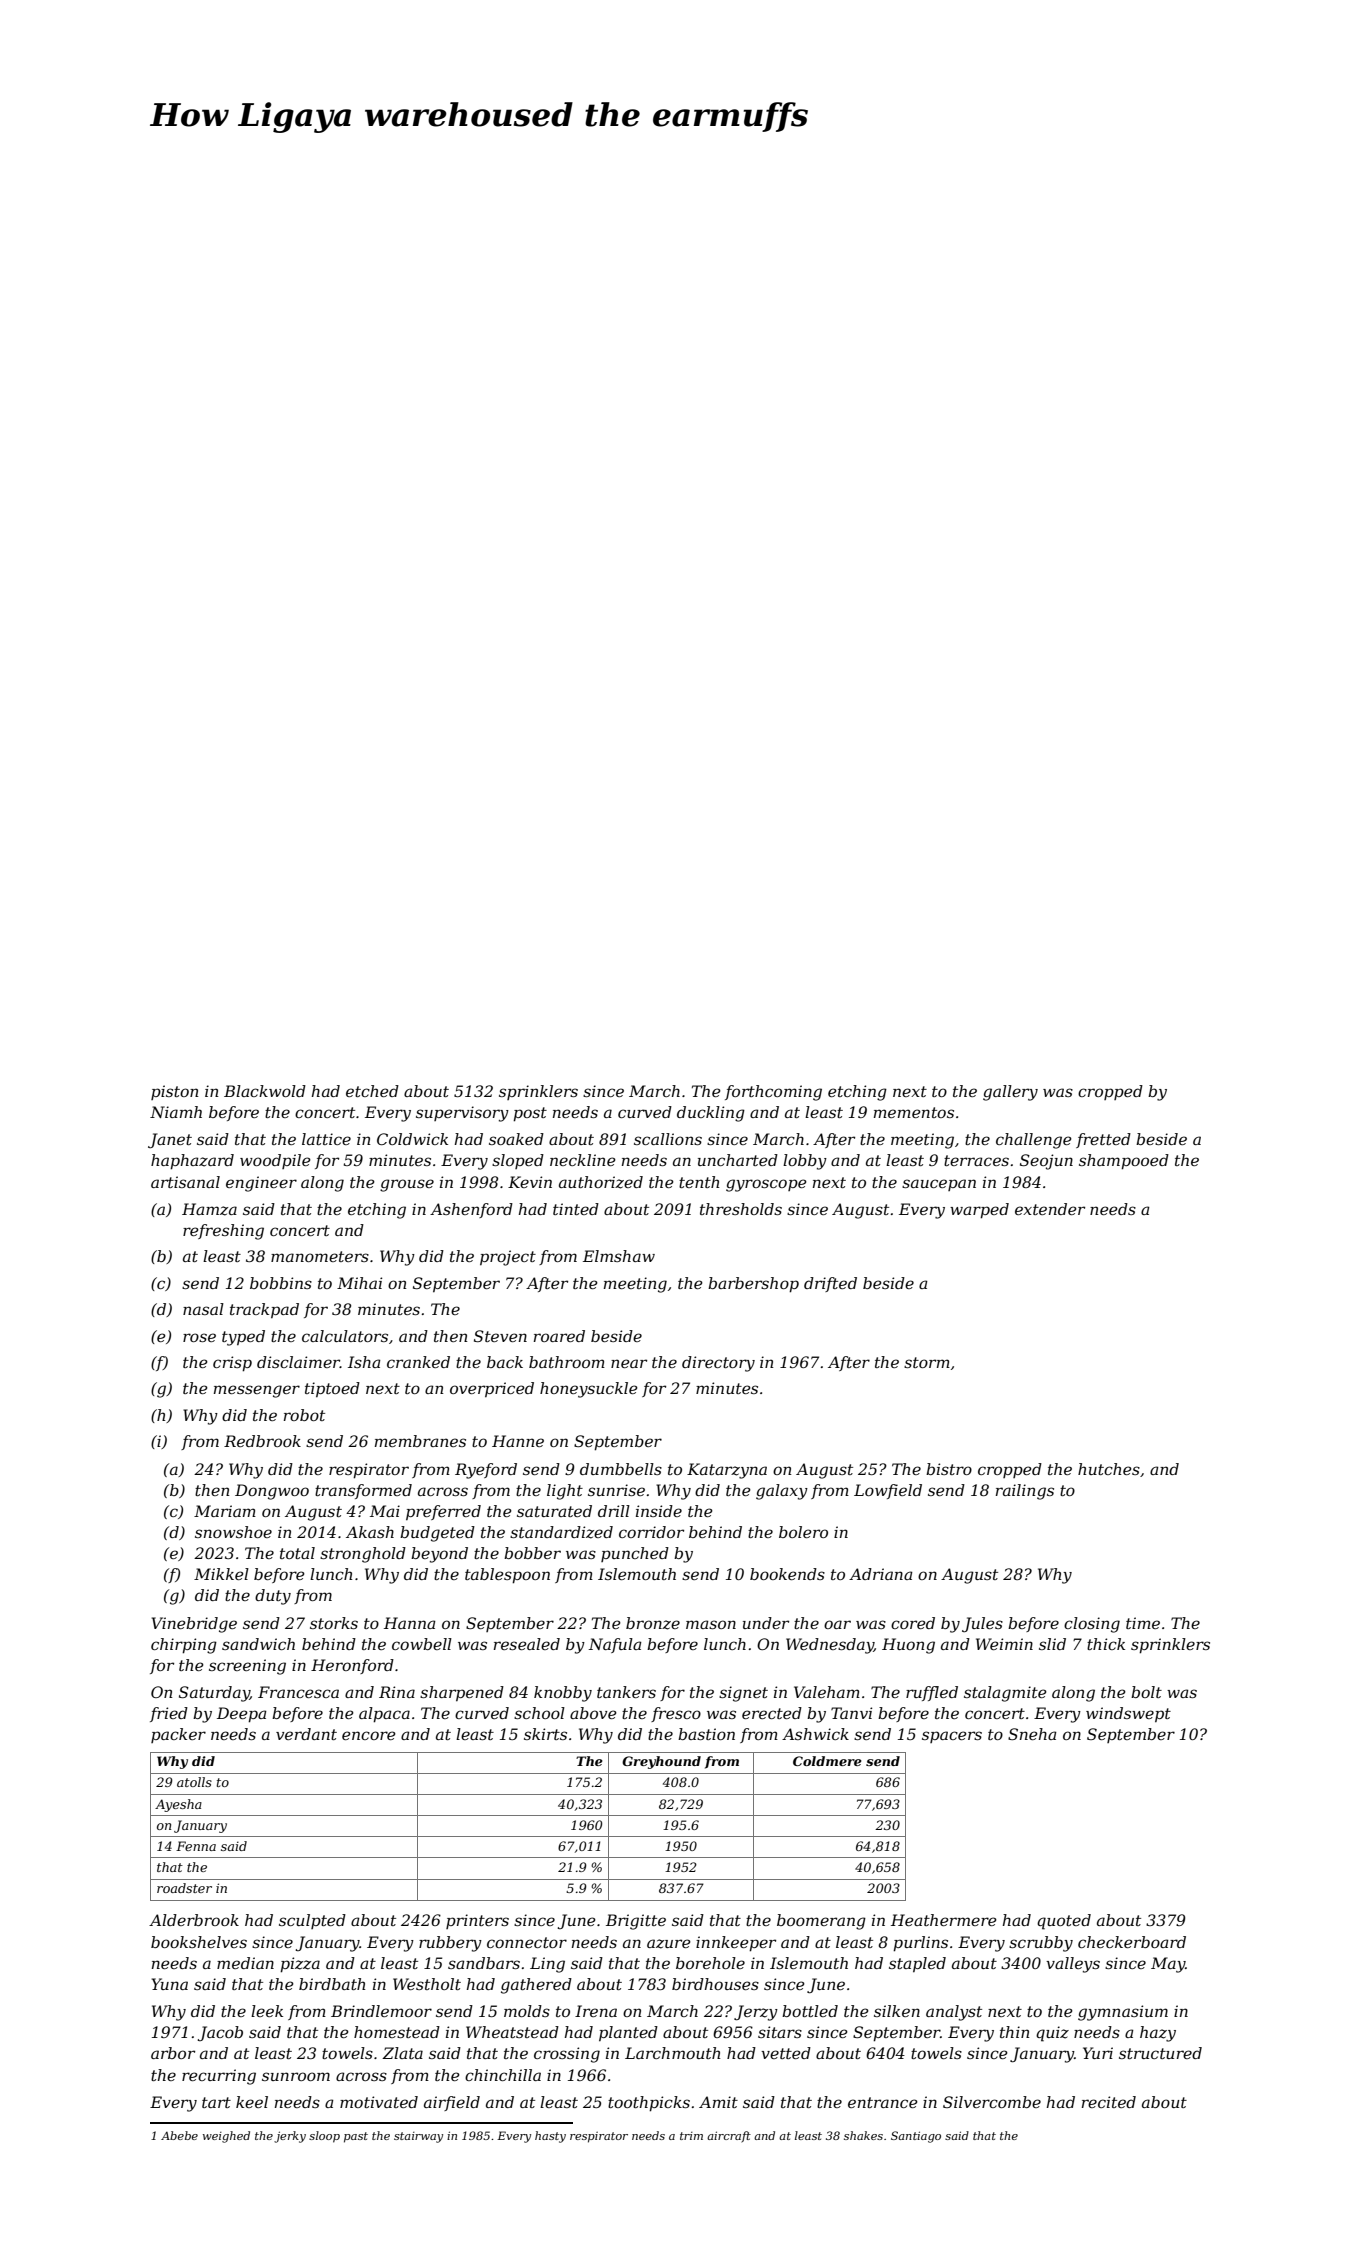 This screenshot has height=2251, width=1367. Describe the element at coordinates (1158, 2034) in the screenshot. I see `hazy` at that location.
